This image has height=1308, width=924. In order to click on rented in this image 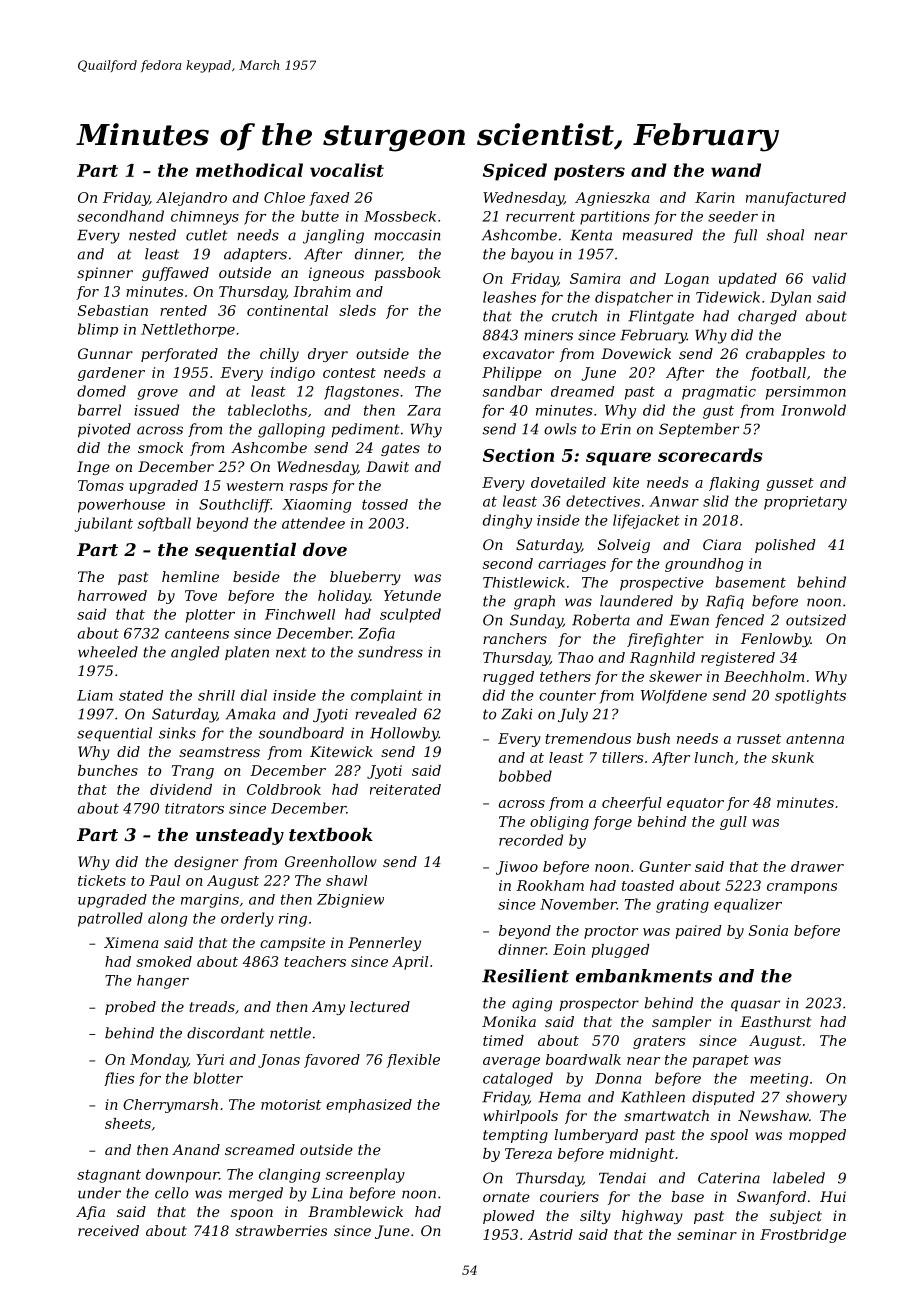, I will do `click(183, 310)`.
